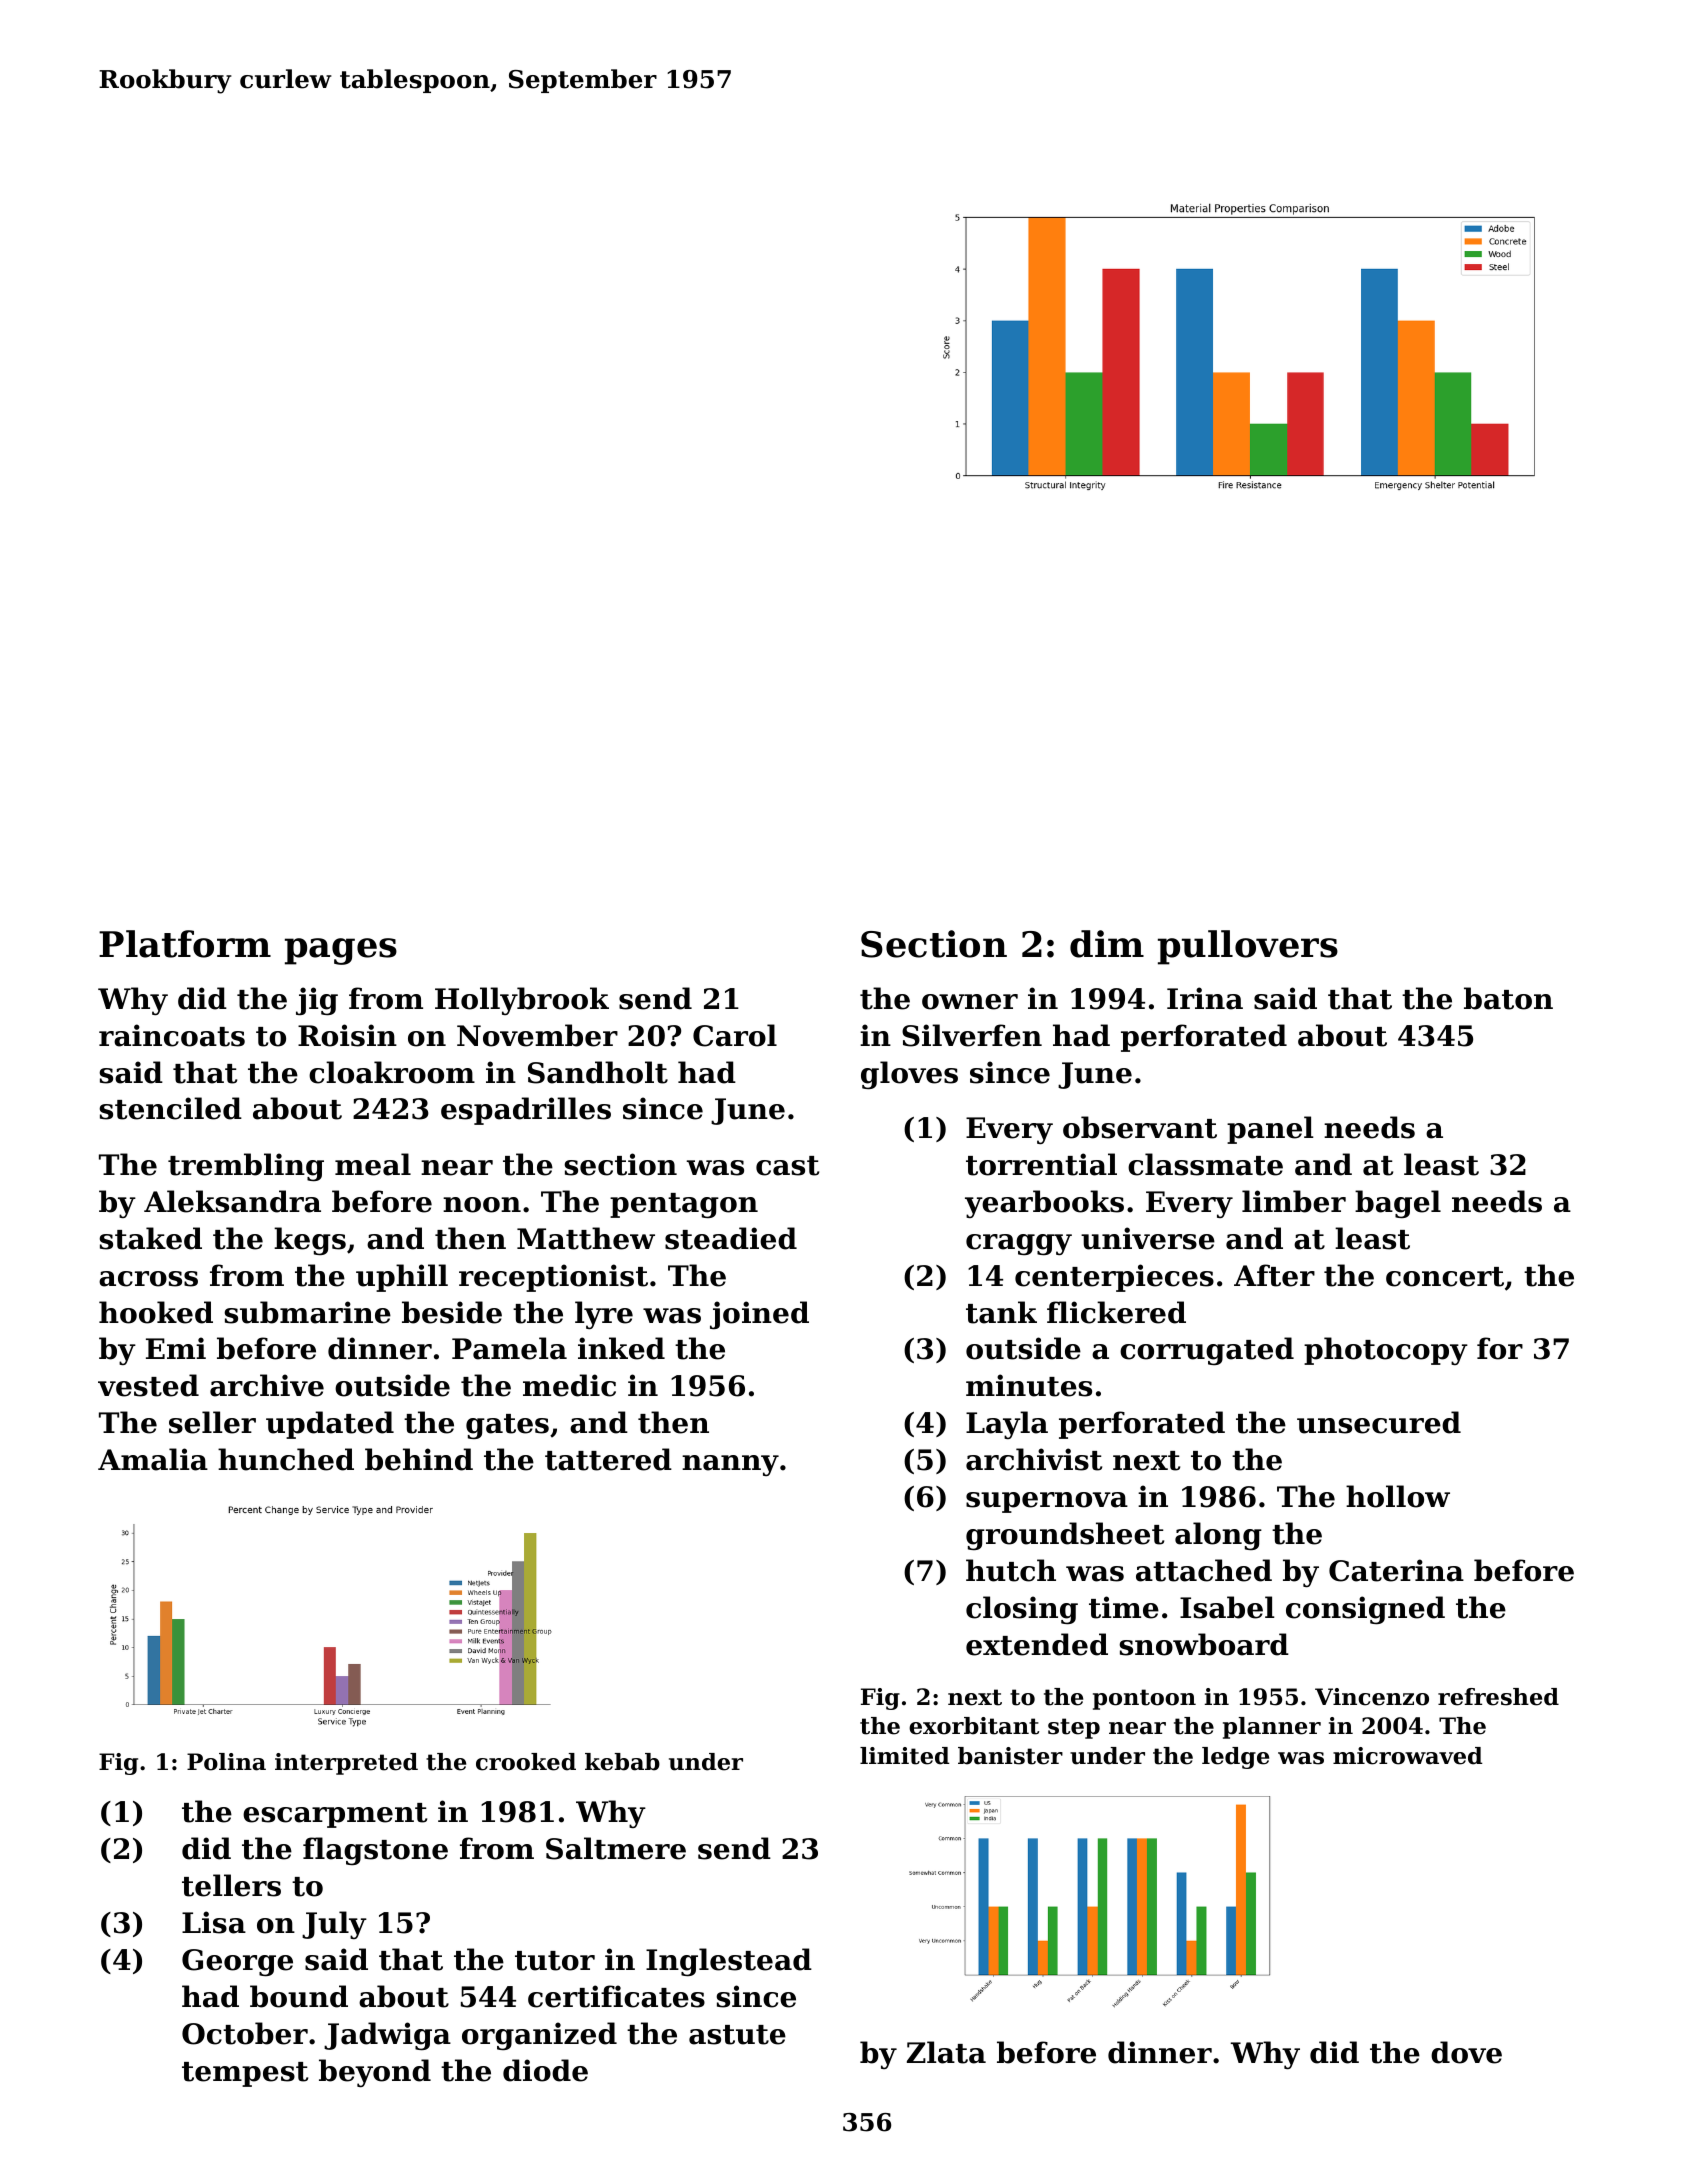 The image size is (1683, 2178). I want to click on consigned, so click(1365, 1610).
